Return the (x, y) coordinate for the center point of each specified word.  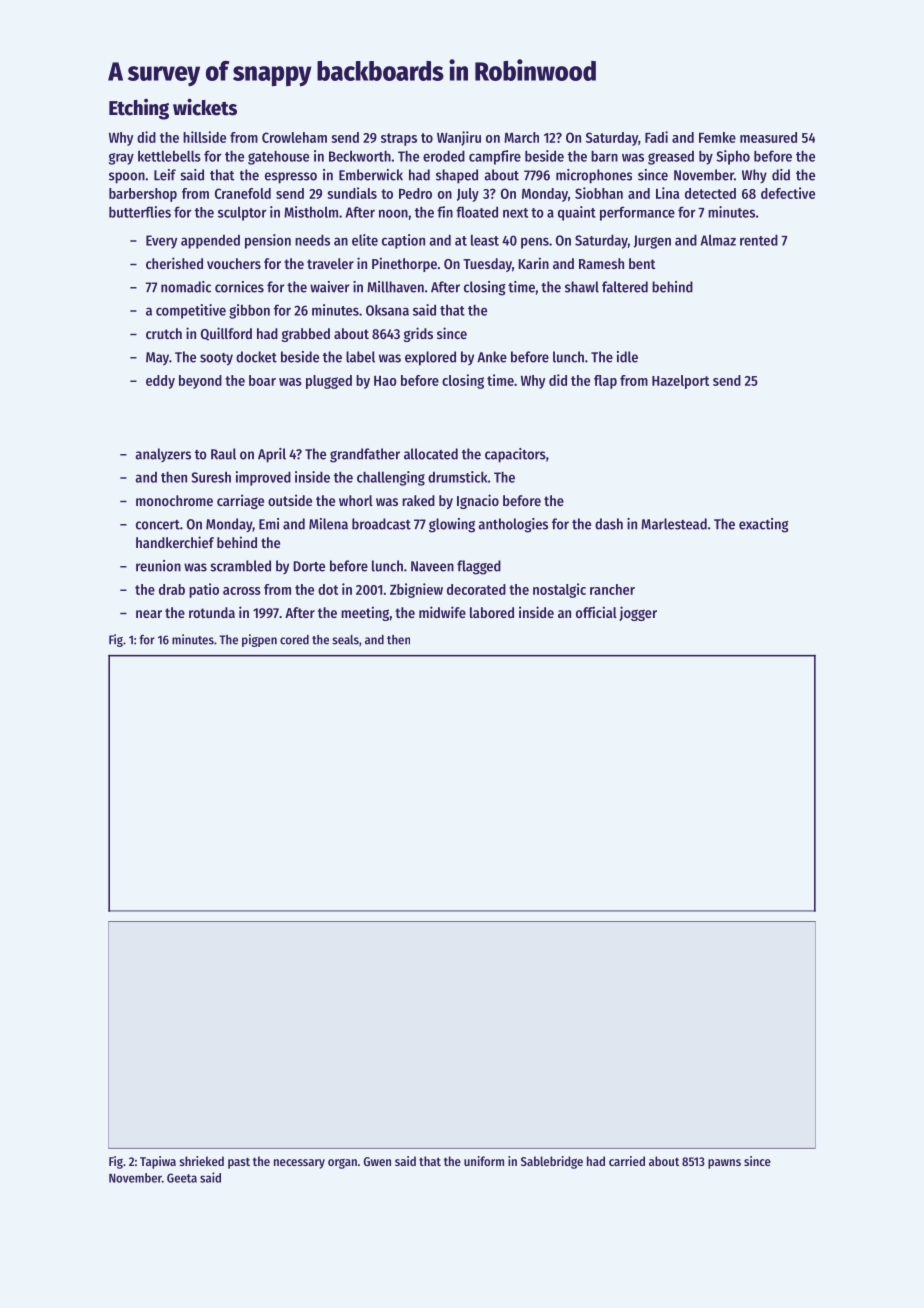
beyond (200, 382)
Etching (139, 109)
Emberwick (371, 175)
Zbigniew (416, 590)
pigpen (259, 640)
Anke (492, 357)
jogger (638, 613)
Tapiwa (158, 1162)
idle (627, 357)
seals (345, 640)
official (596, 612)
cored (294, 640)
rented (759, 240)
